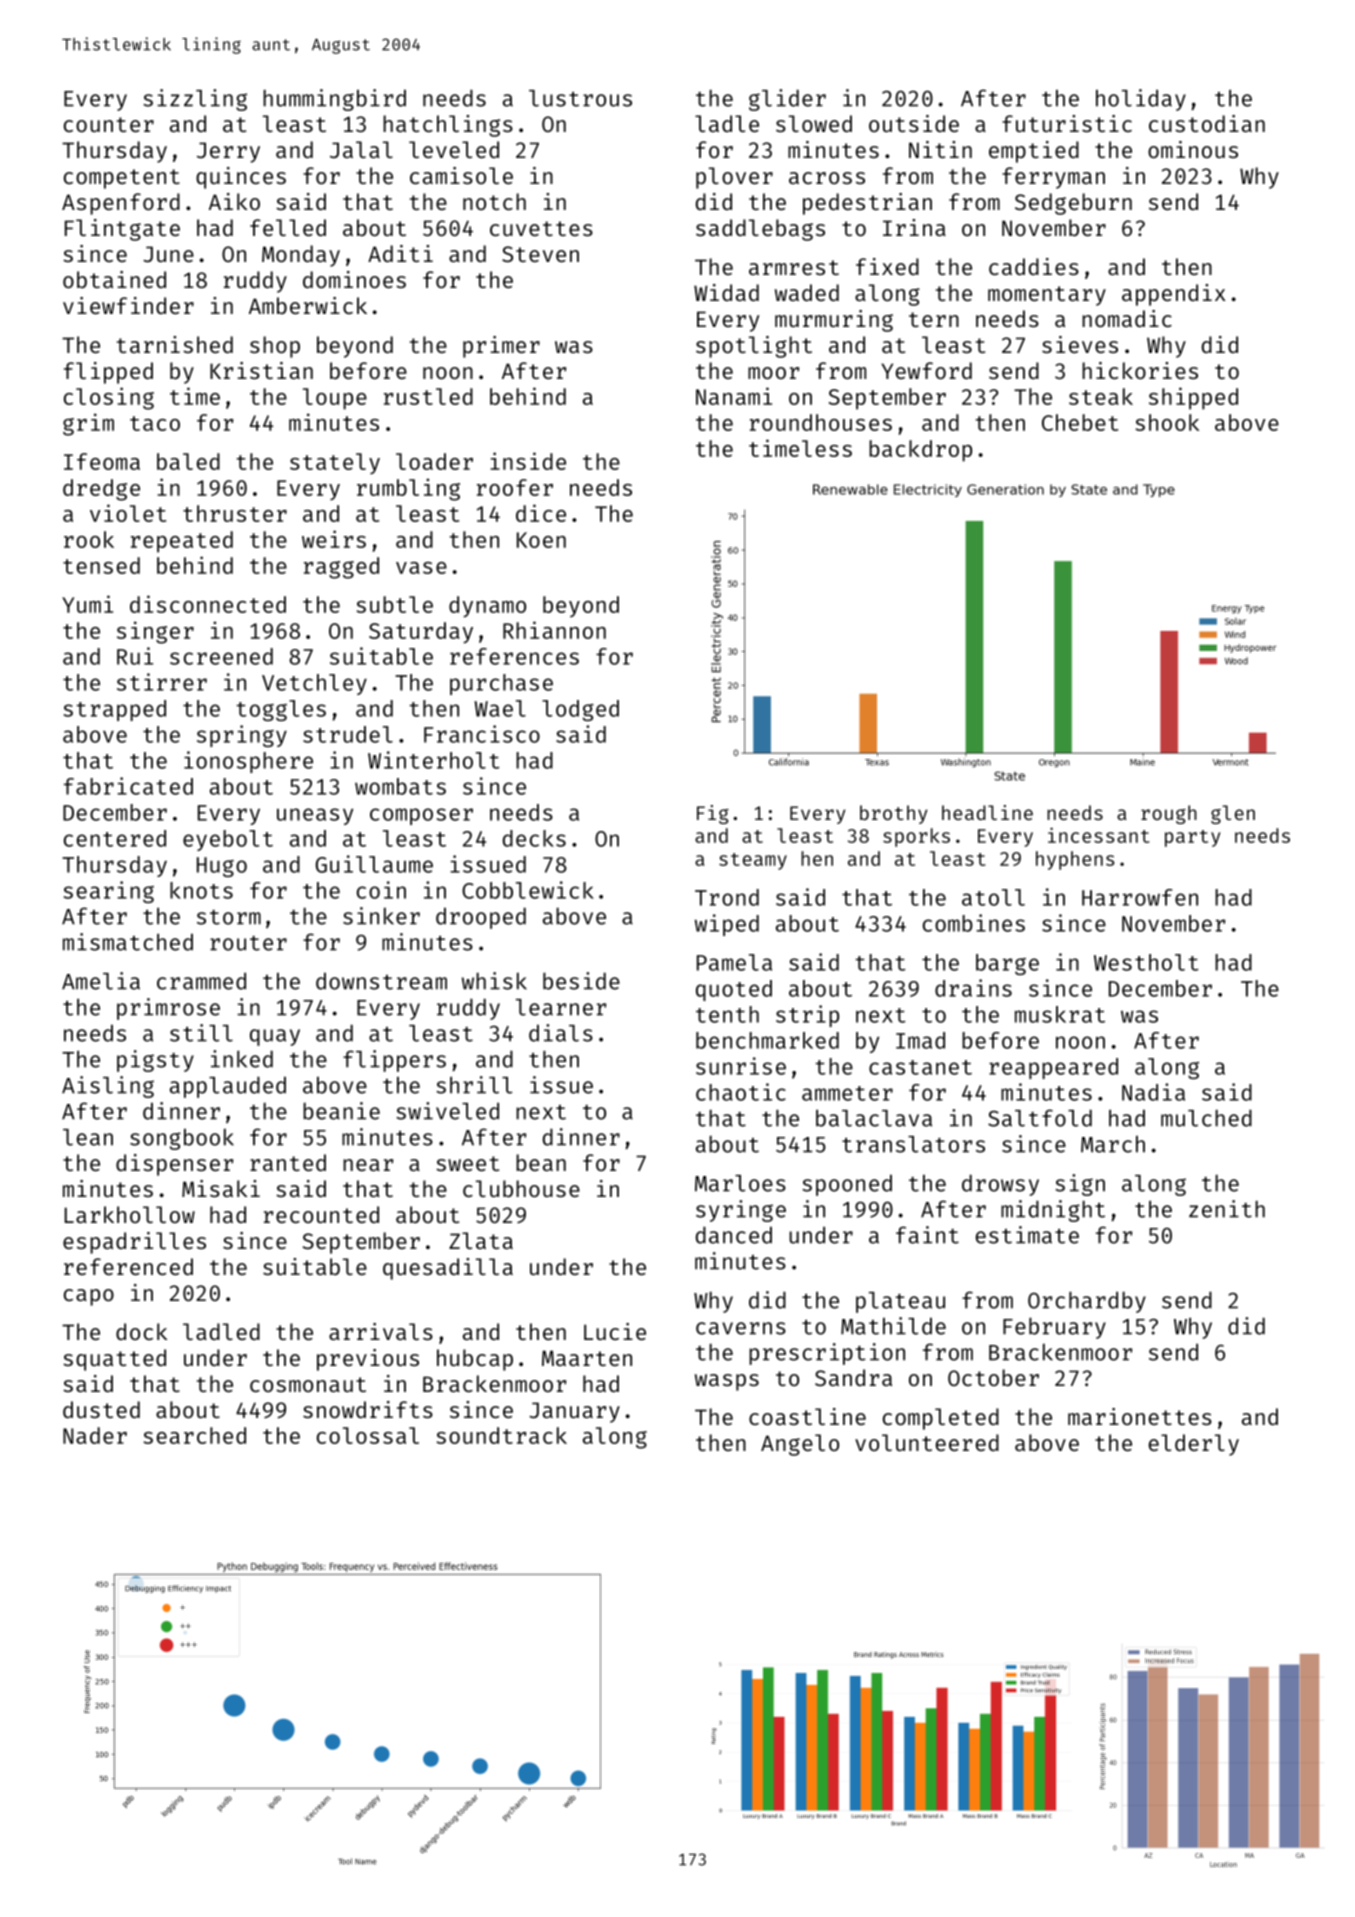 This image has height=1917, width=1355. What do you see at coordinates (1141, 100) in the image?
I see `holiday` at bounding box center [1141, 100].
